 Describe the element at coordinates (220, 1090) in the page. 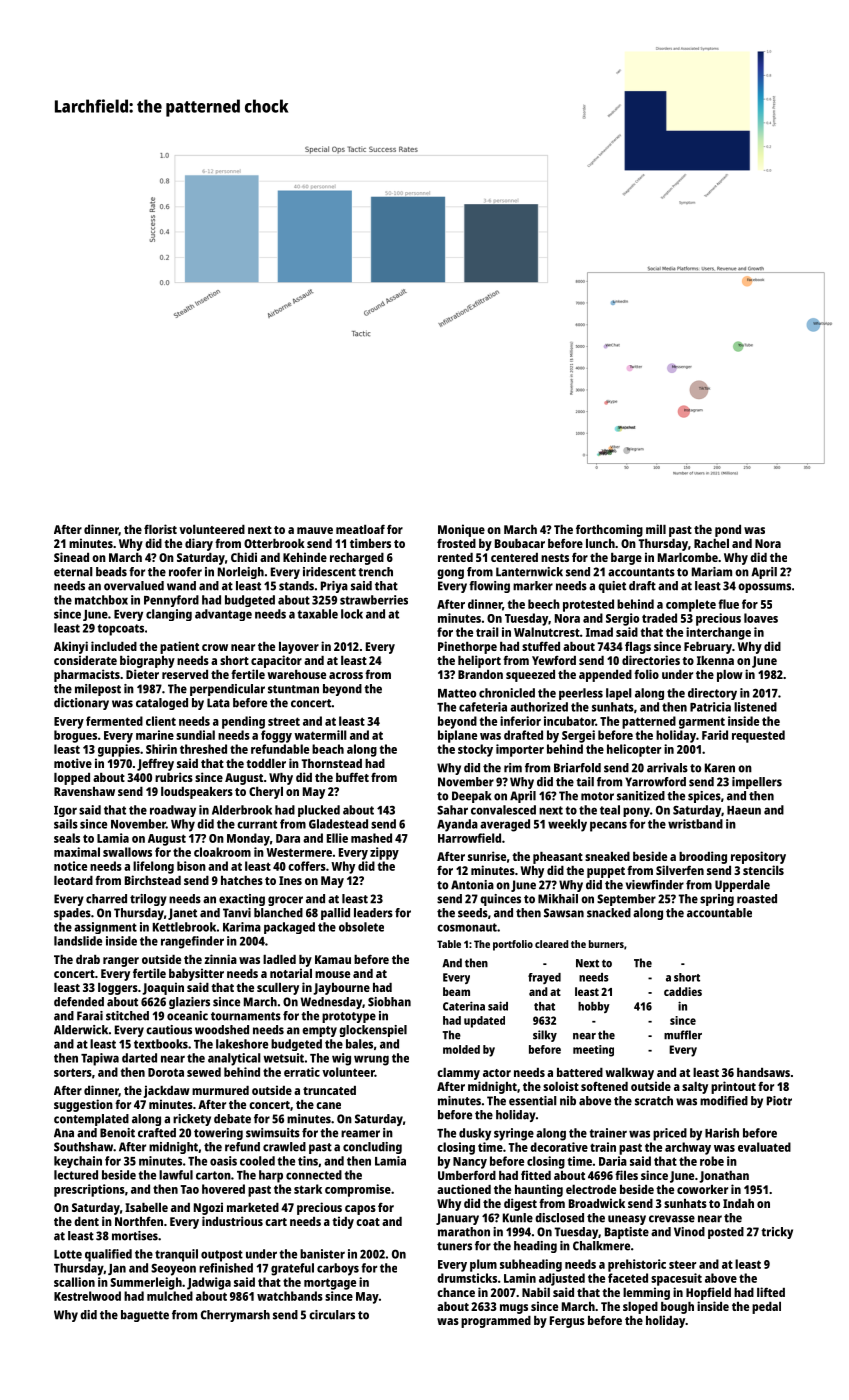

I see `murmured` at that location.
